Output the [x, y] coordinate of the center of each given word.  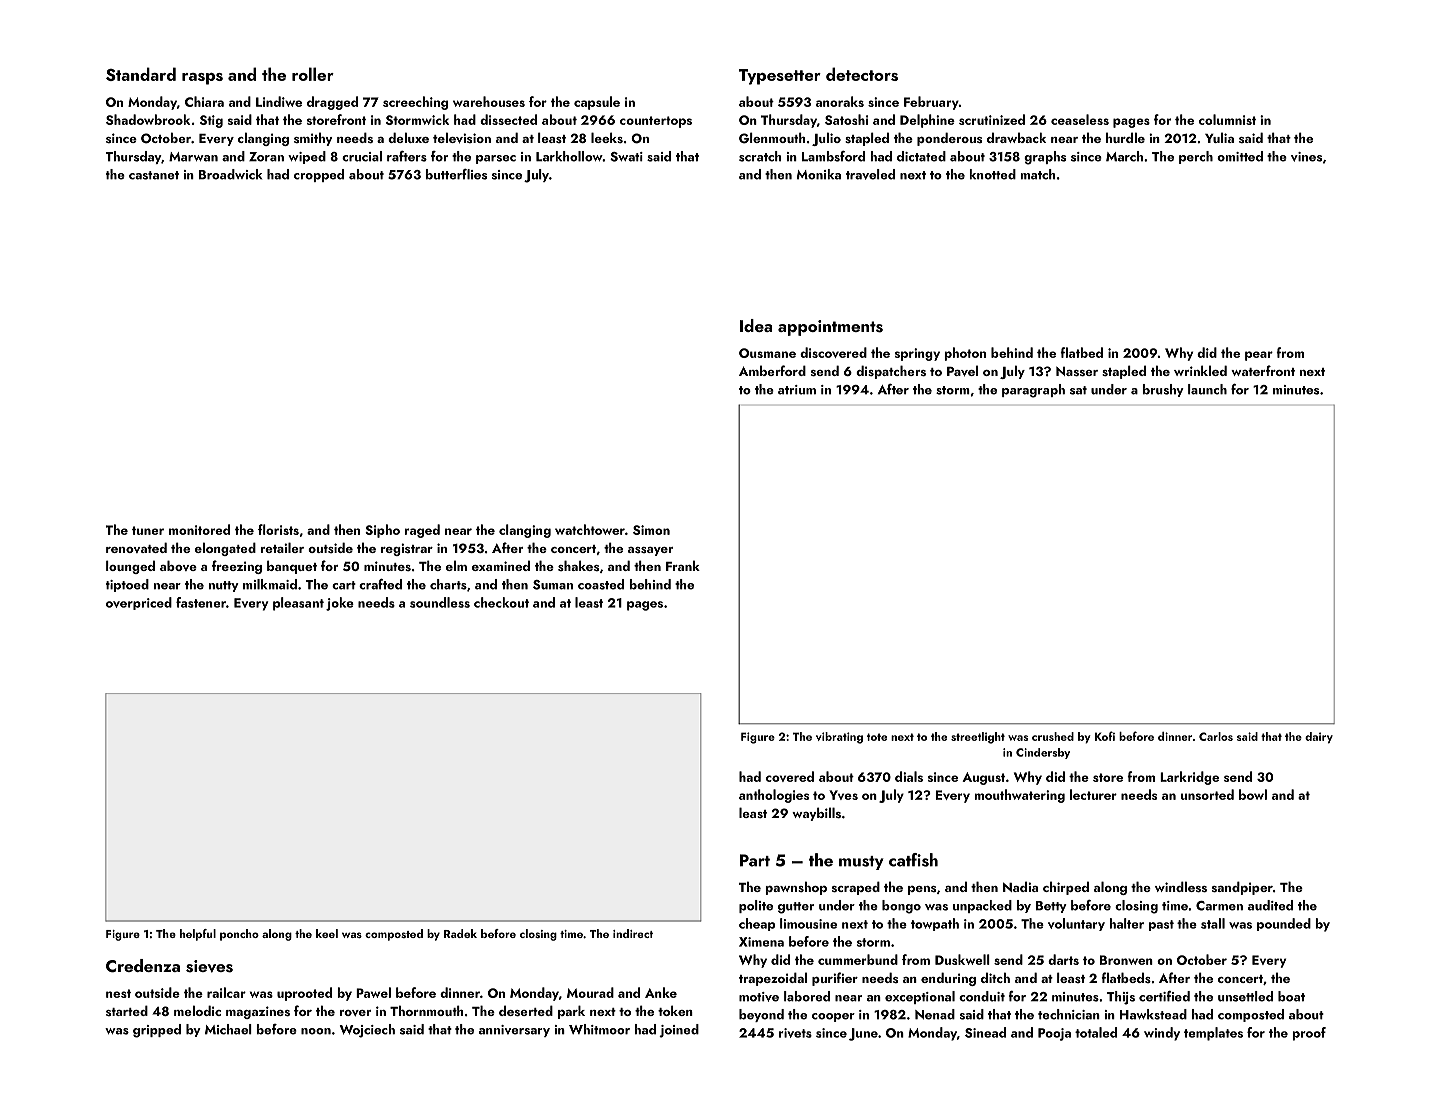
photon [965, 354]
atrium [797, 390]
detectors [862, 74]
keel [327, 933]
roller [313, 74]
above [178, 565]
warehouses [489, 101]
